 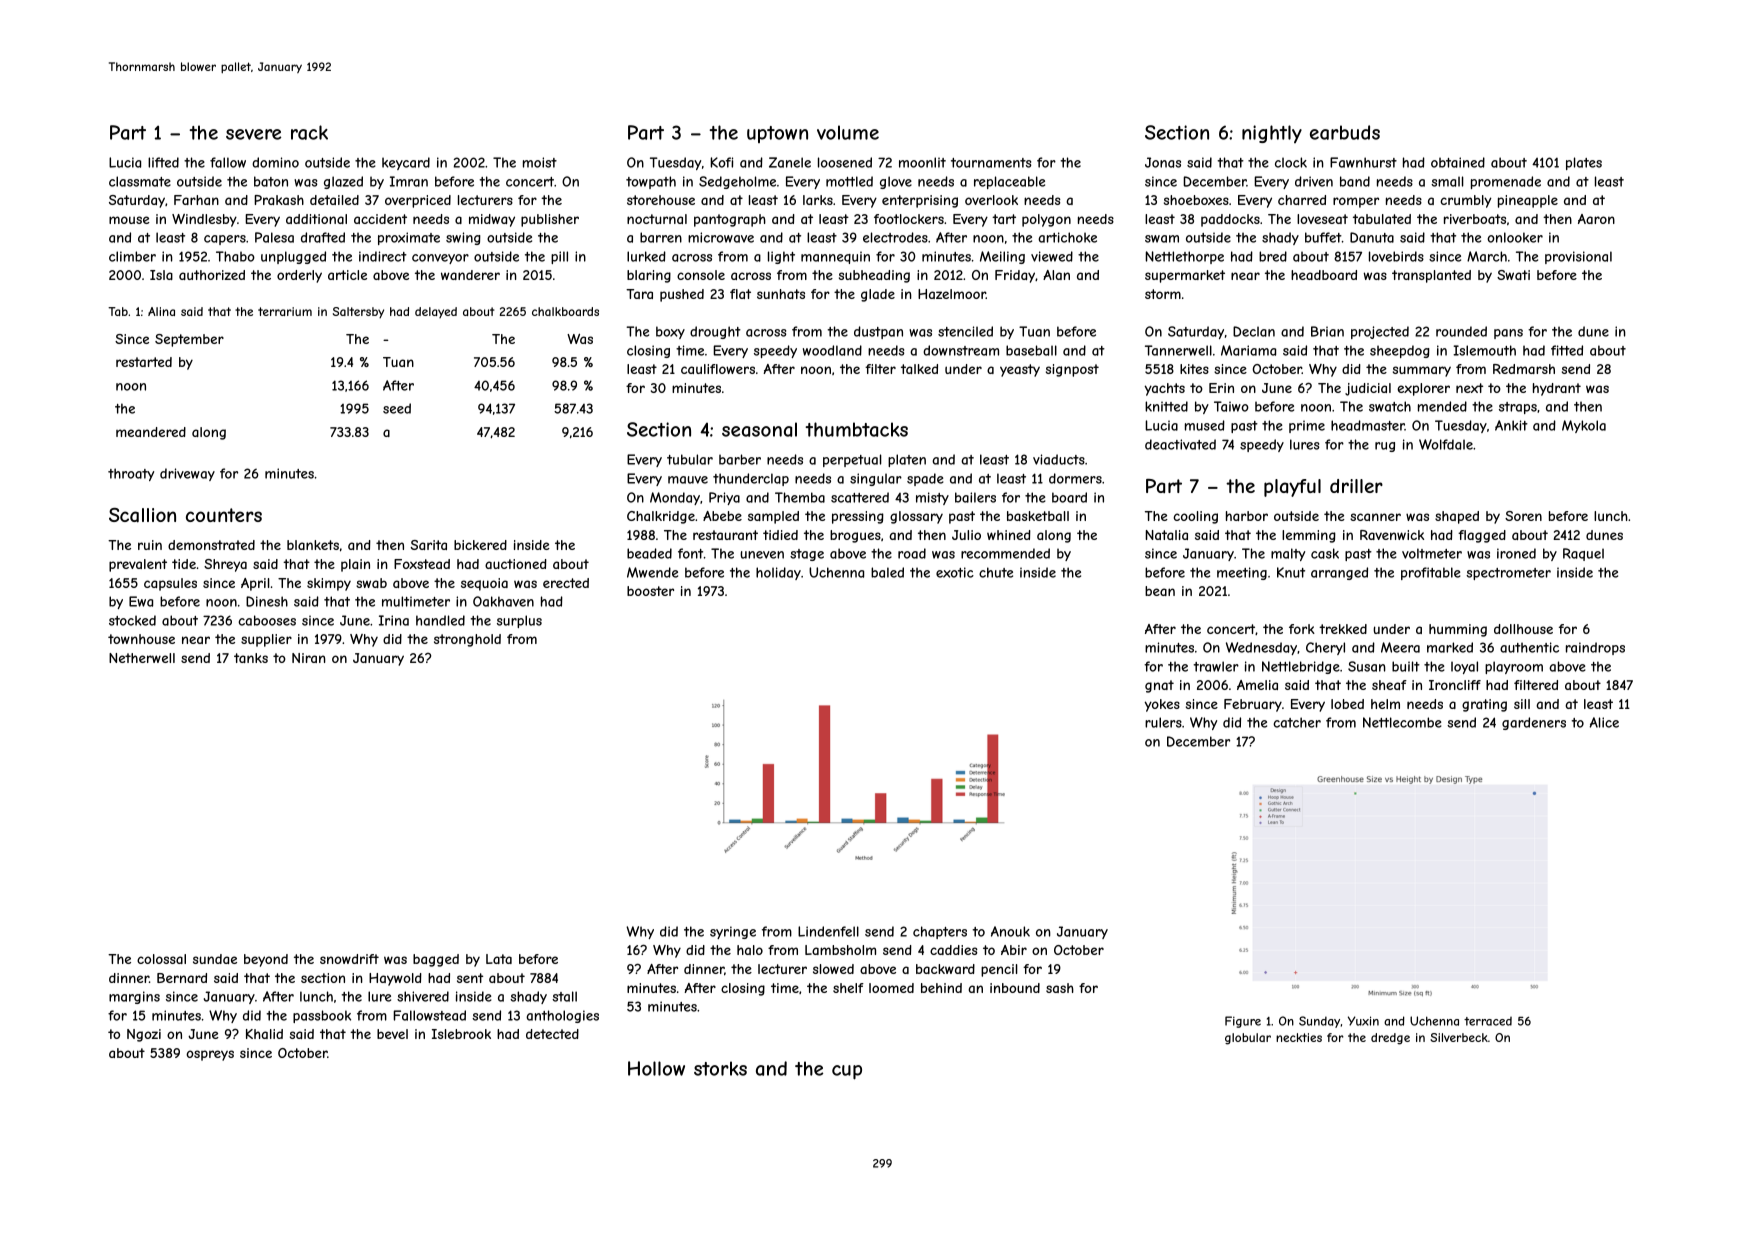 What do you see at coordinates (519, 621) in the page?
I see `surplus` at bounding box center [519, 621].
